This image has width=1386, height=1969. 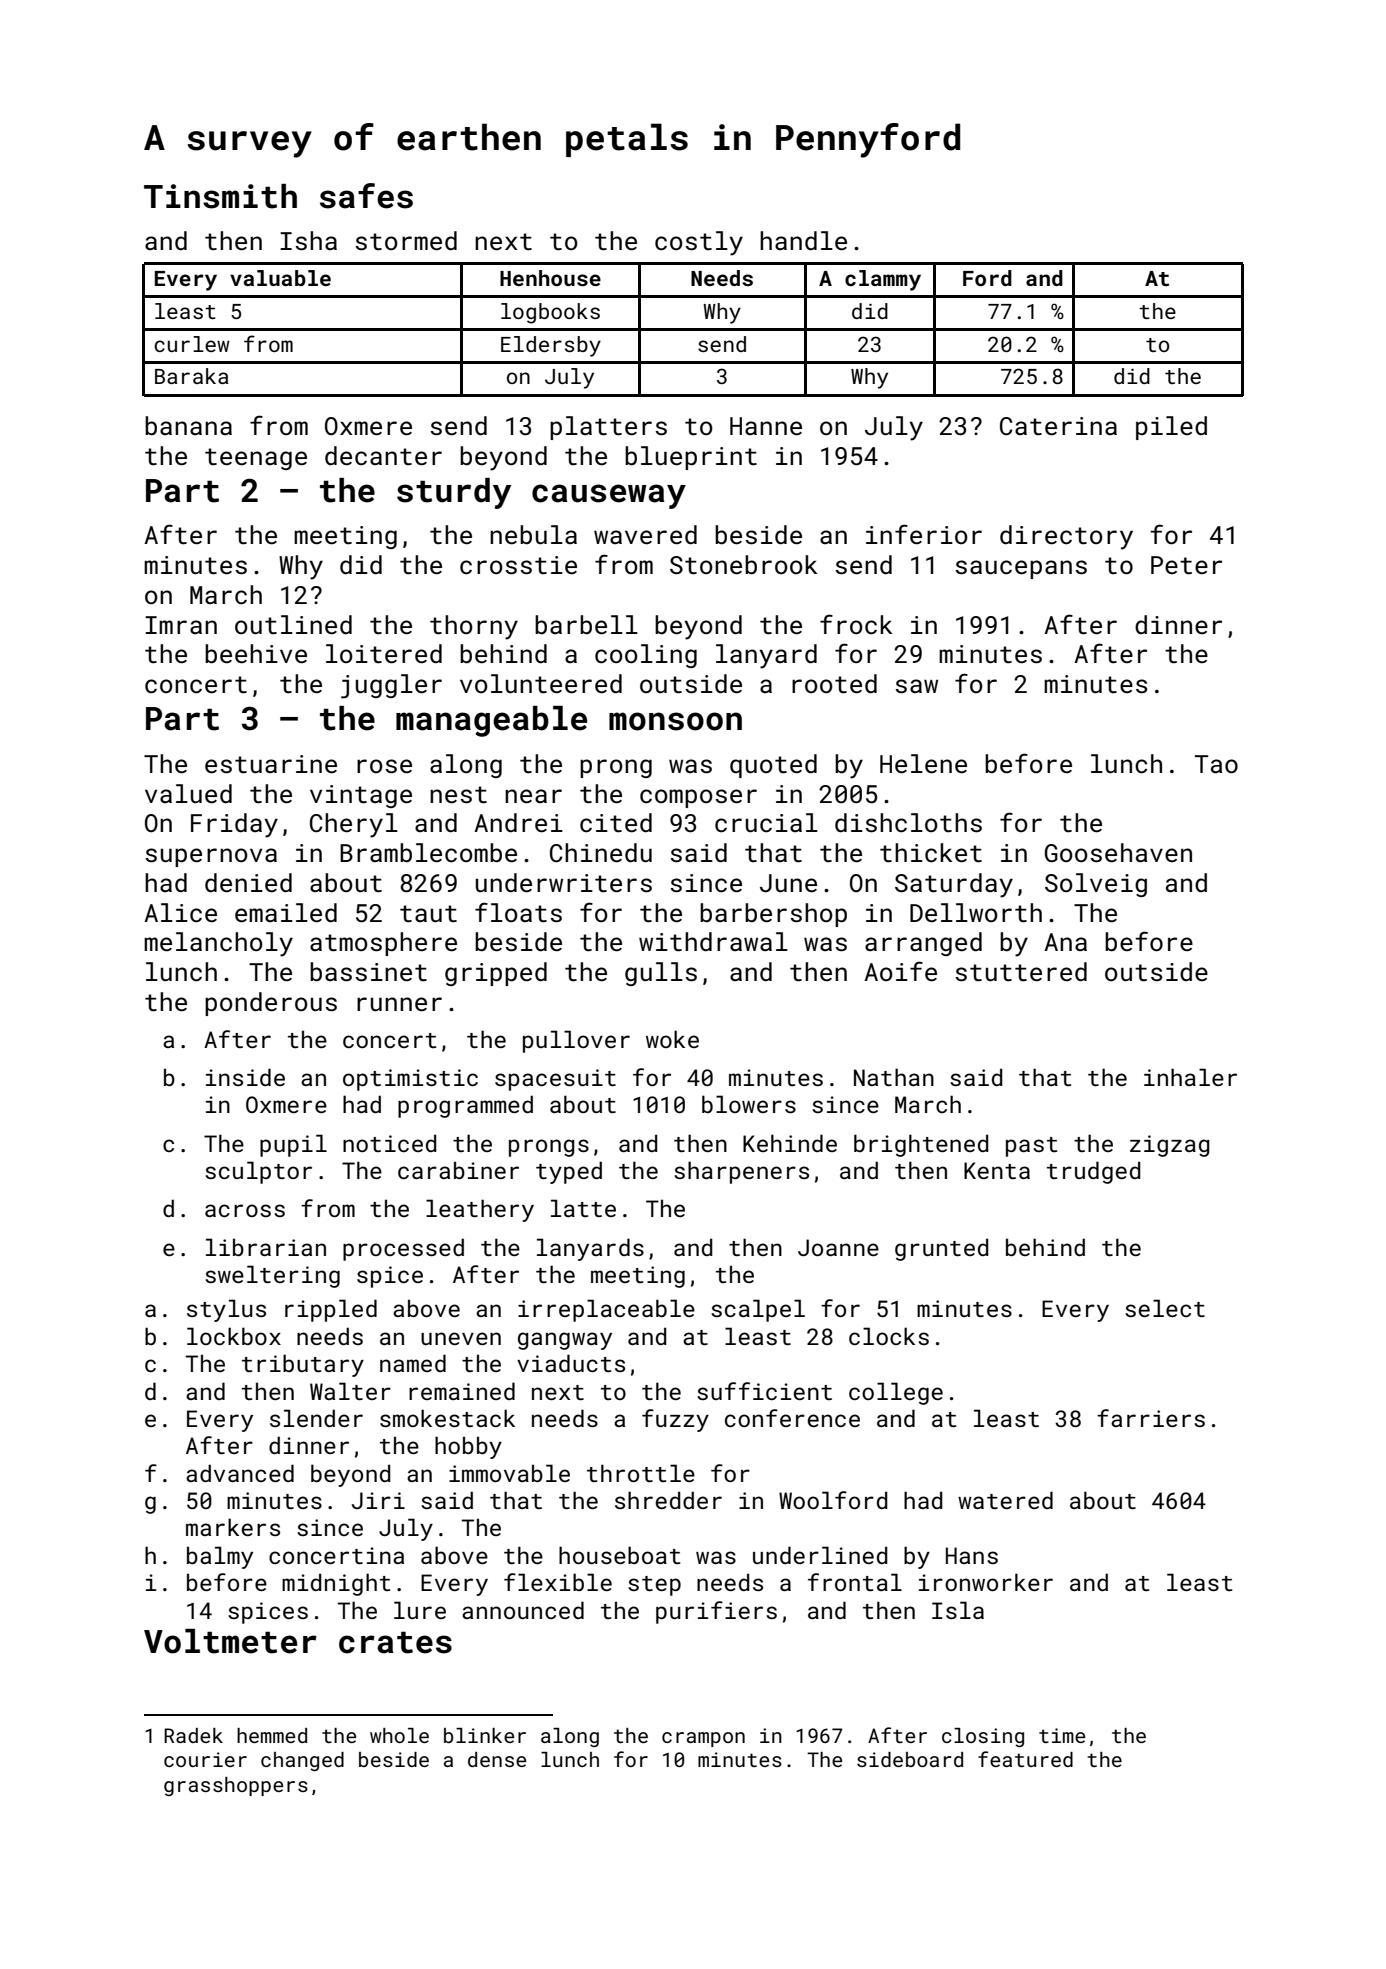 I want to click on handle, so click(x=803, y=241).
